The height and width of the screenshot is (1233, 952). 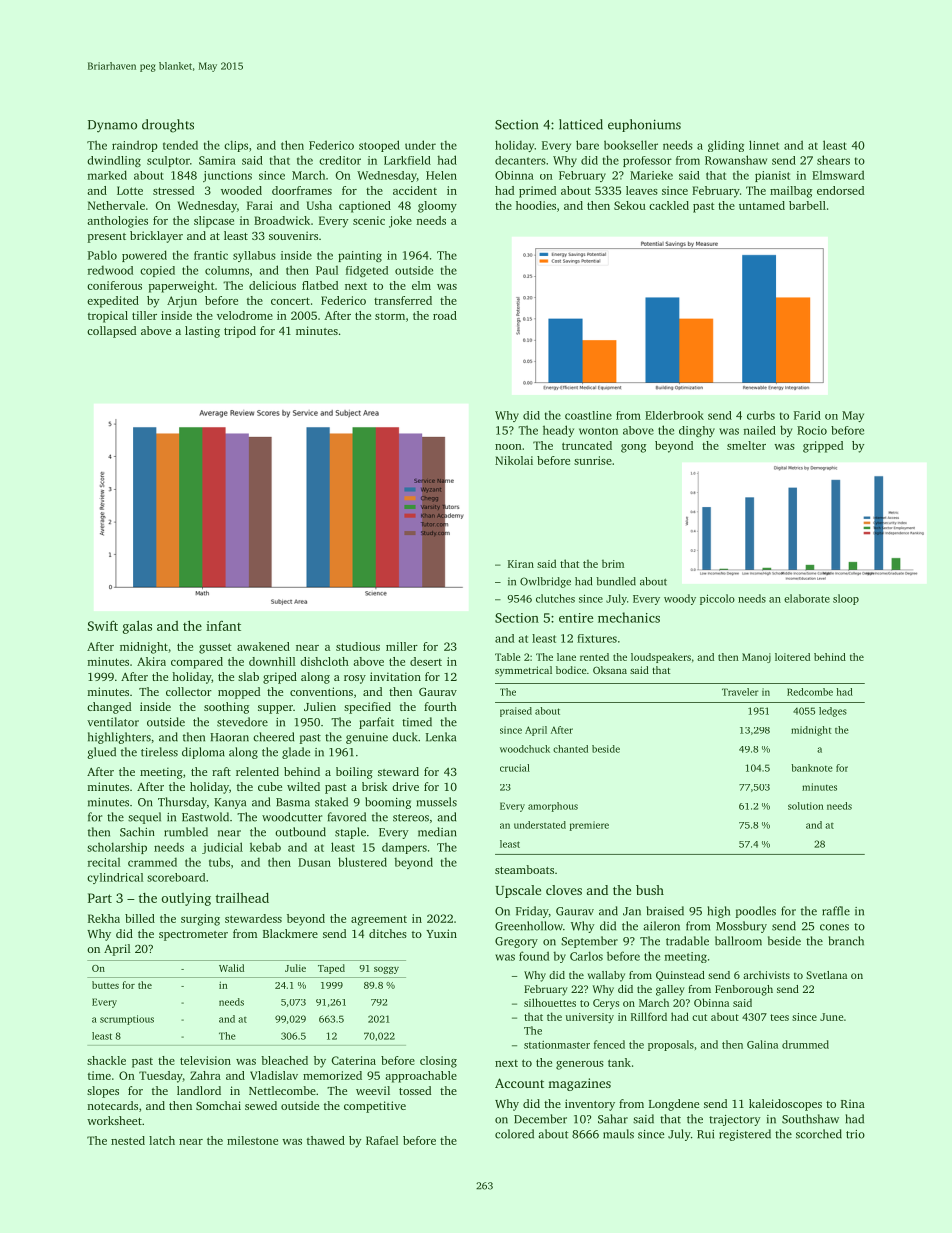 What do you see at coordinates (111, 332) in the screenshot?
I see `collapsed` at bounding box center [111, 332].
